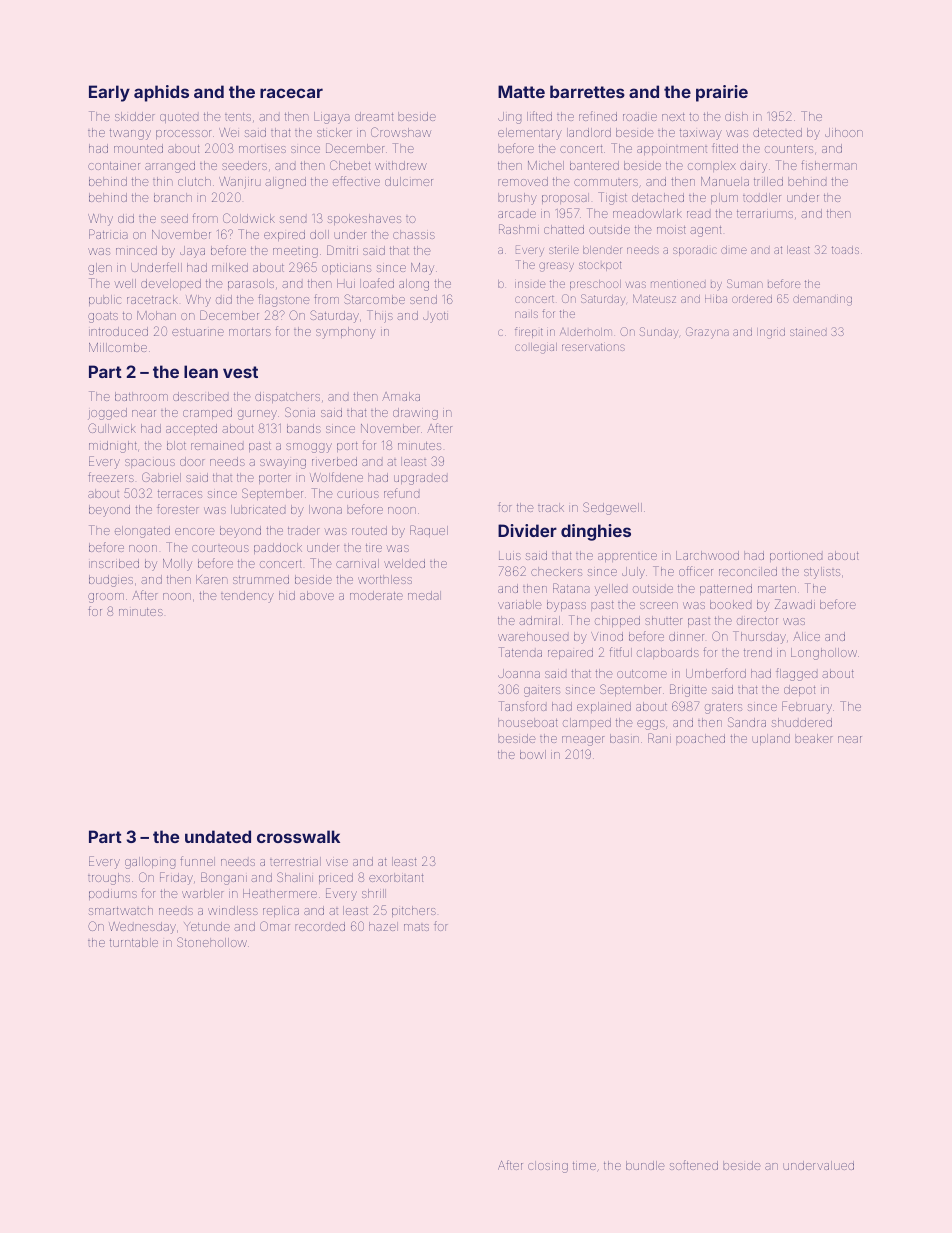 The image size is (952, 1233). I want to click on lean, so click(201, 371).
